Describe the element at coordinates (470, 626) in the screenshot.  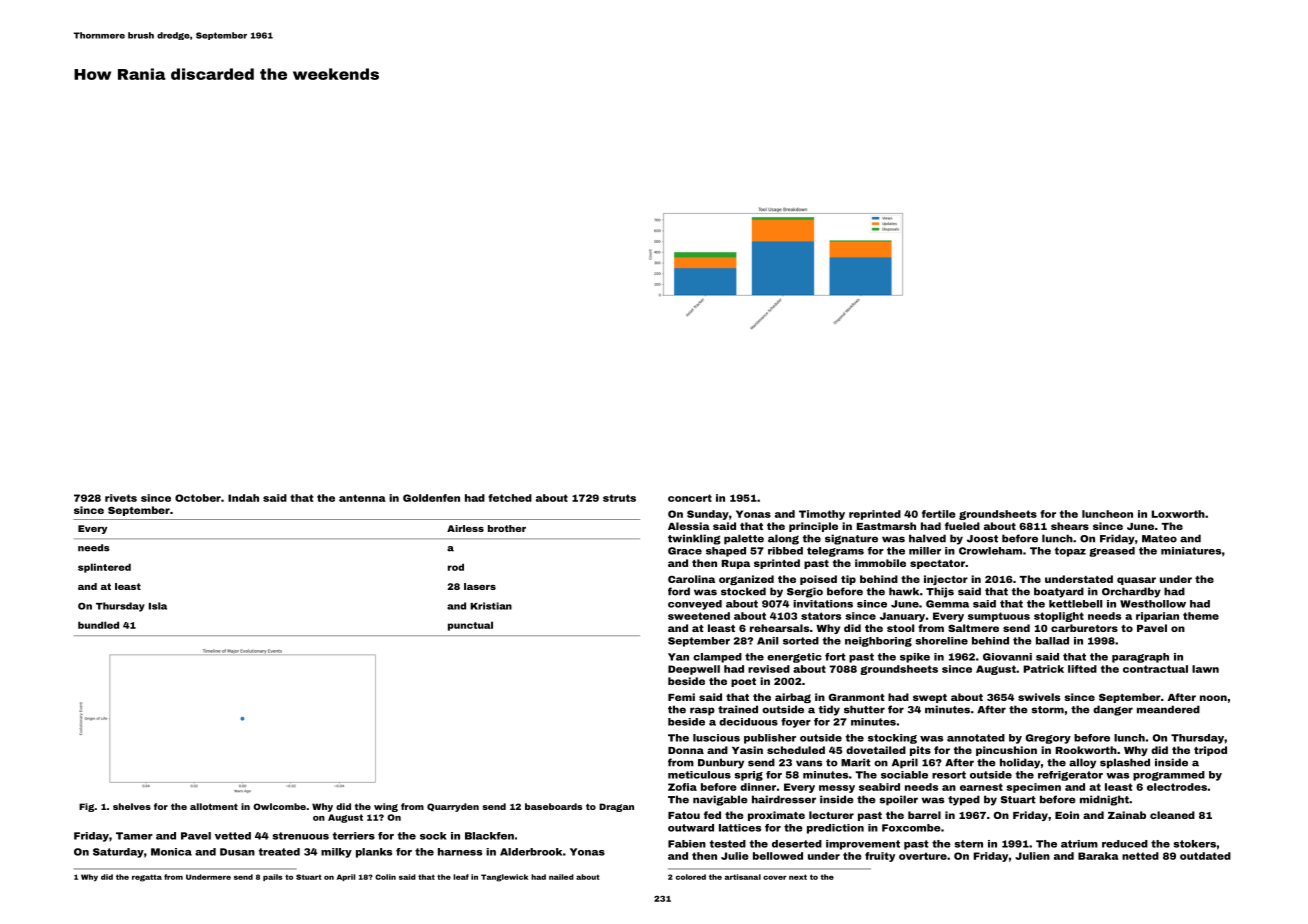
I see `punctual` at that location.
